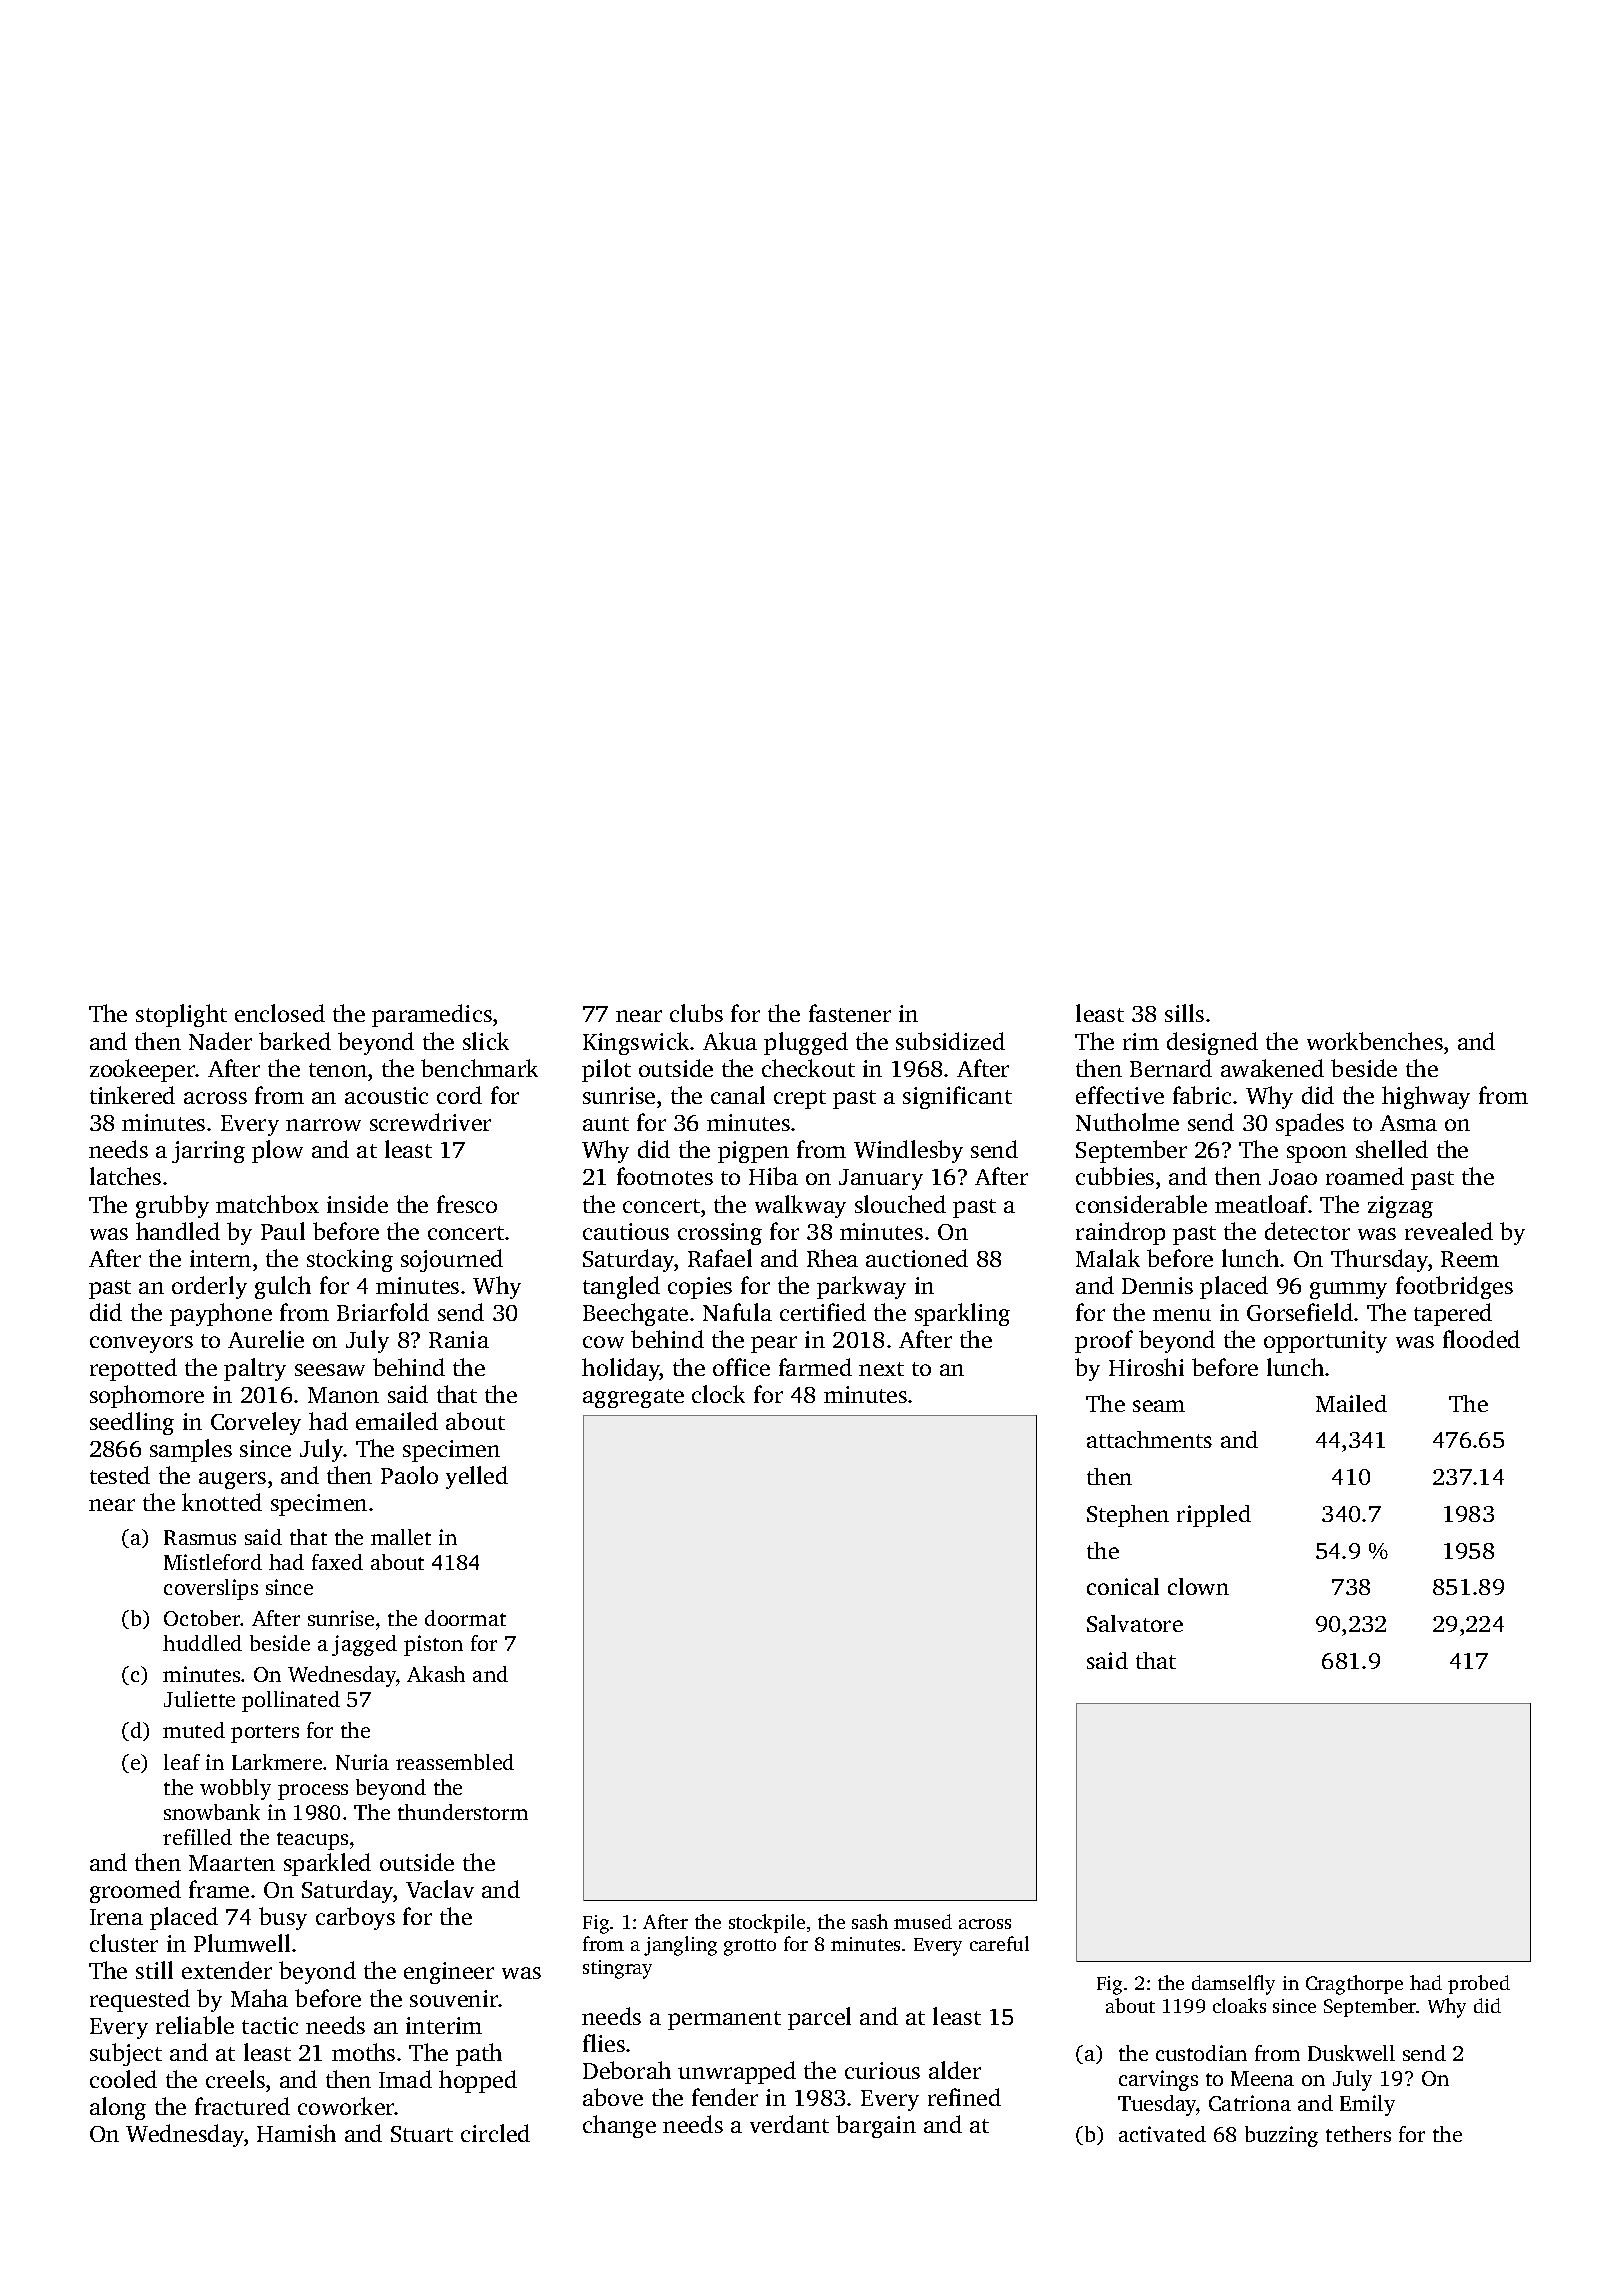  I want to click on Larkmere, so click(277, 1762).
